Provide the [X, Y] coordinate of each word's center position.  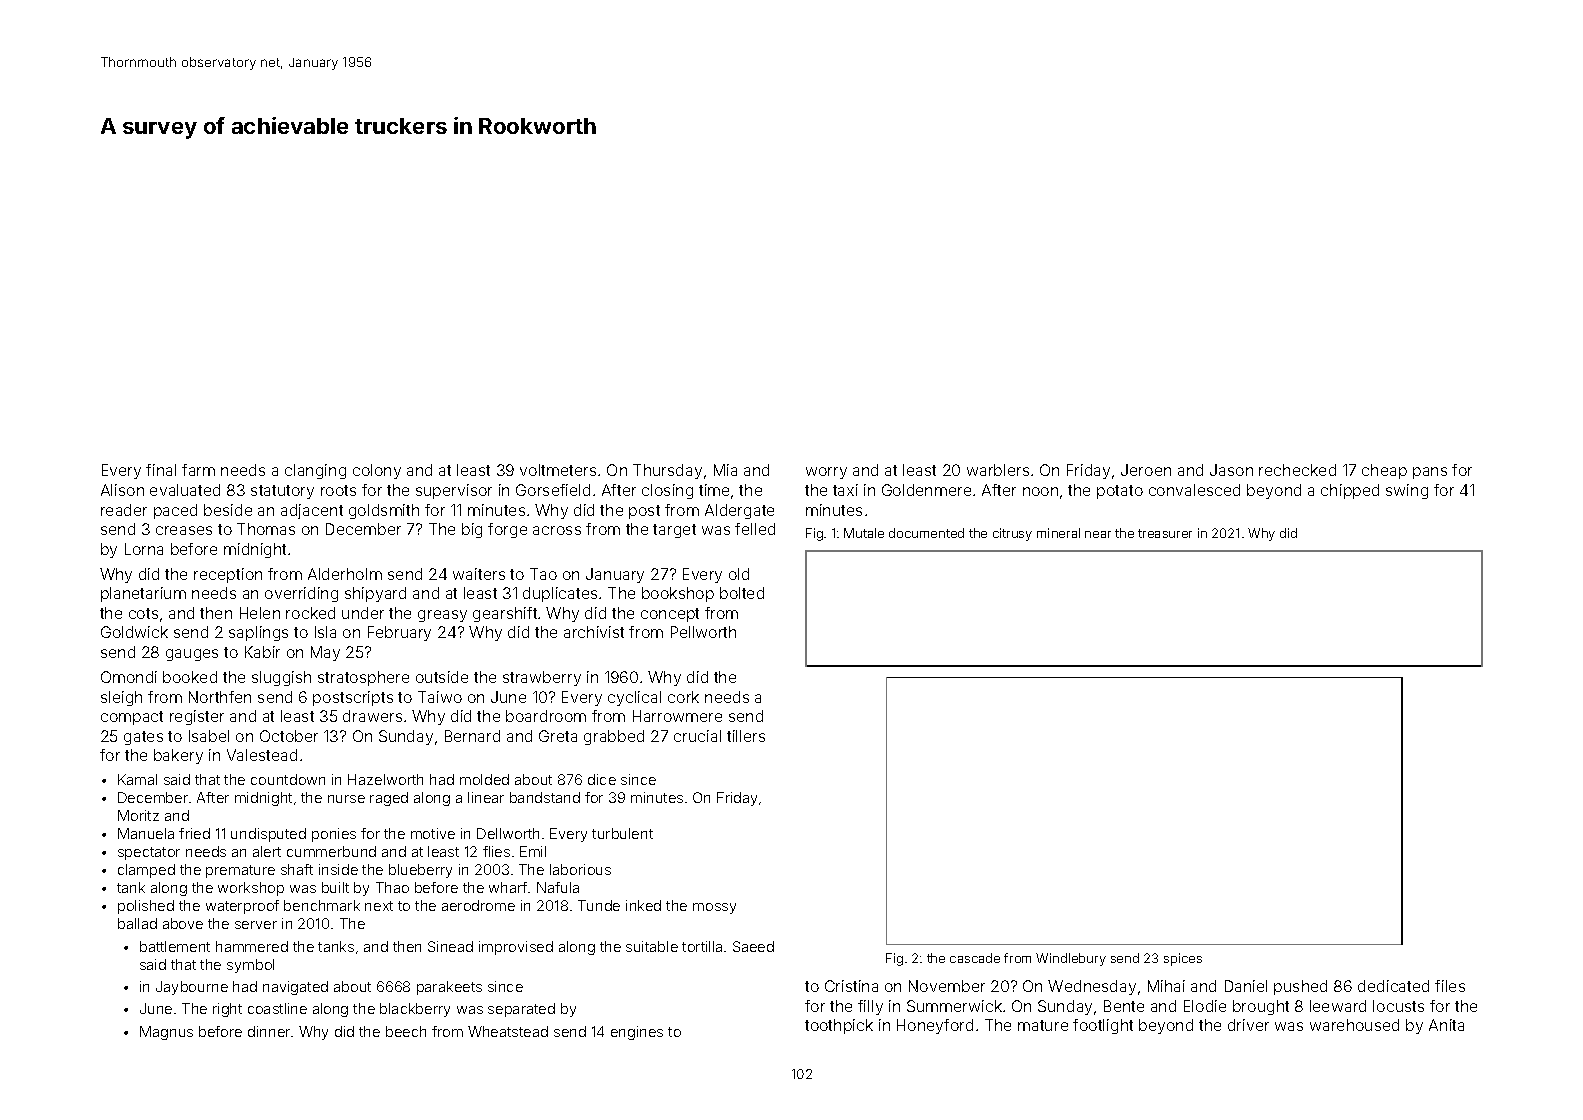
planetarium [143, 594]
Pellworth [703, 632]
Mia [725, 470]
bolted [742, 593]
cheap [1384, 471]
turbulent [622, 833]
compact [132, 718]
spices [1183, 959]
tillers [746, 736]
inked [643, 905]
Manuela [146, 833]
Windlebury [1071, 959]
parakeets [449, 988]
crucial [697, 736]
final [161, 470]
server [256, 925]
